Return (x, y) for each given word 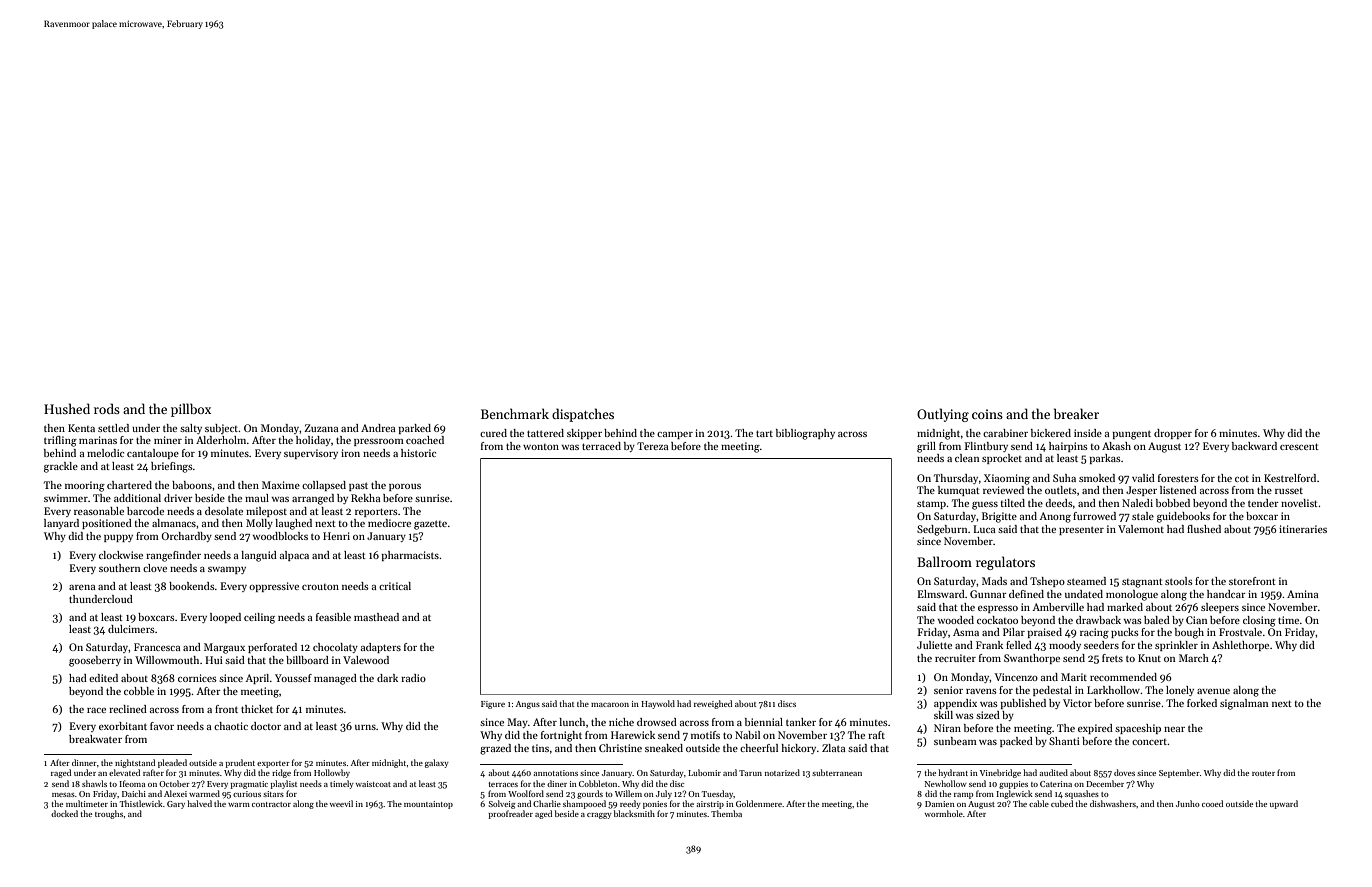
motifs (705, 735)
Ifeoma (132, 783)
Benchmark (515, 413)
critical (395, 586)
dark (387, 678)
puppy (118, 538)
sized (988, 715)
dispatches (583, 415)
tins (540, 748)
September (1179, 773)
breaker (1076, 413)
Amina (1302, 594)
